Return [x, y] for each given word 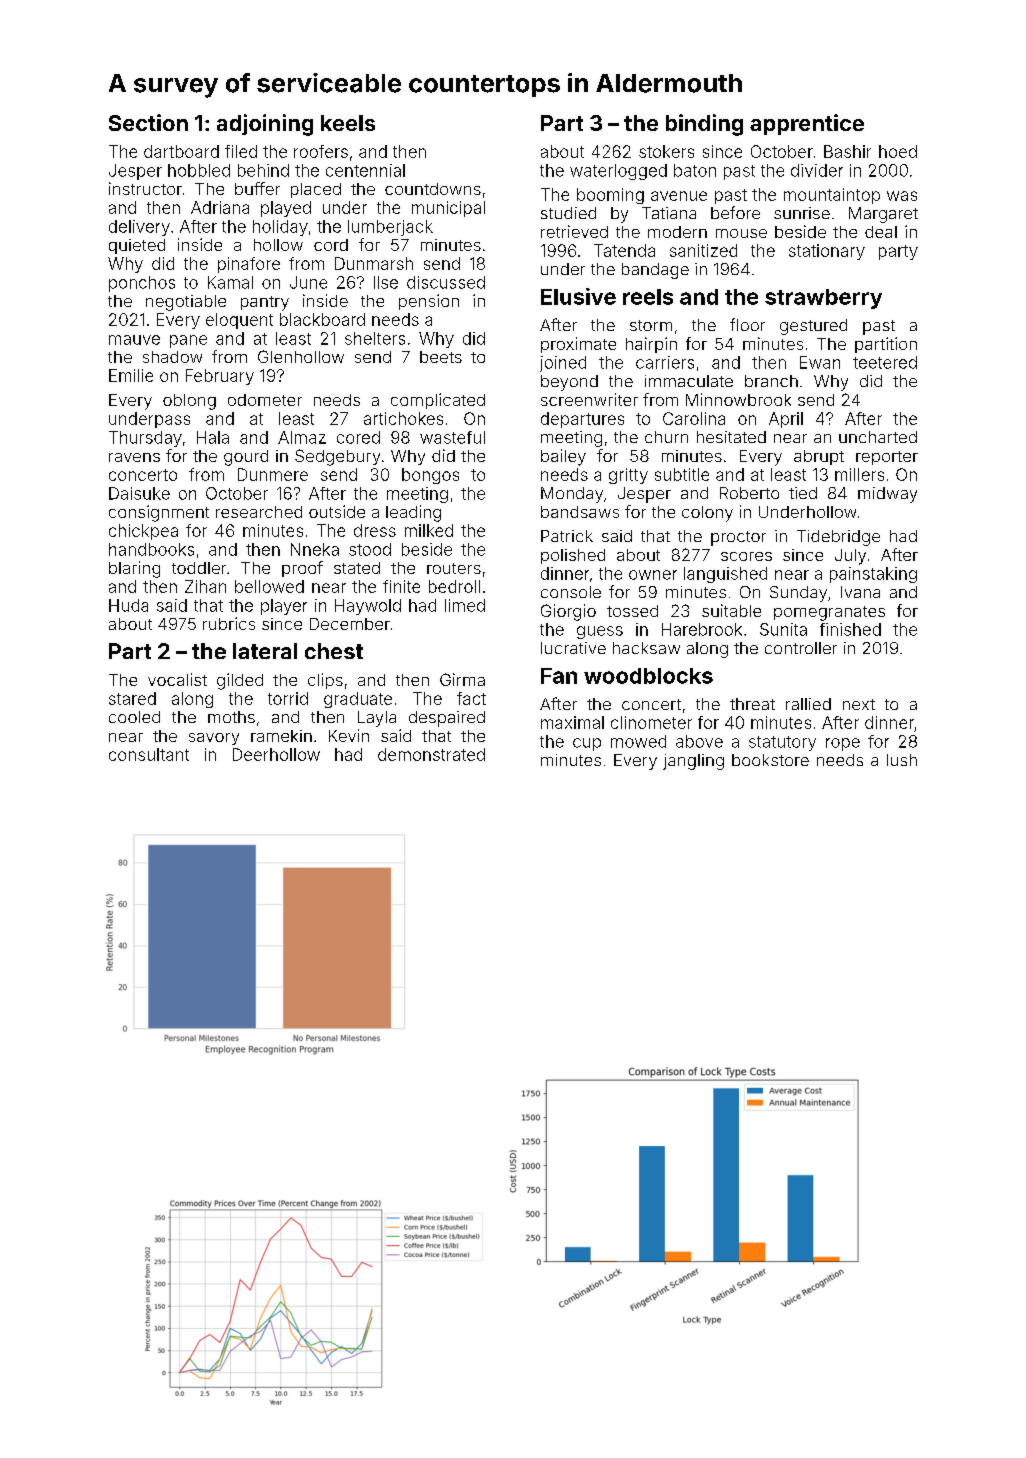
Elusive [578, 296]
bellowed [269, 586]
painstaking [873, 575]
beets [441, 357]
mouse [741, 233]
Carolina [694, 418]
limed [465, 605]
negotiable [186, 303]
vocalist [177, 679]
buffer [257, 188]
